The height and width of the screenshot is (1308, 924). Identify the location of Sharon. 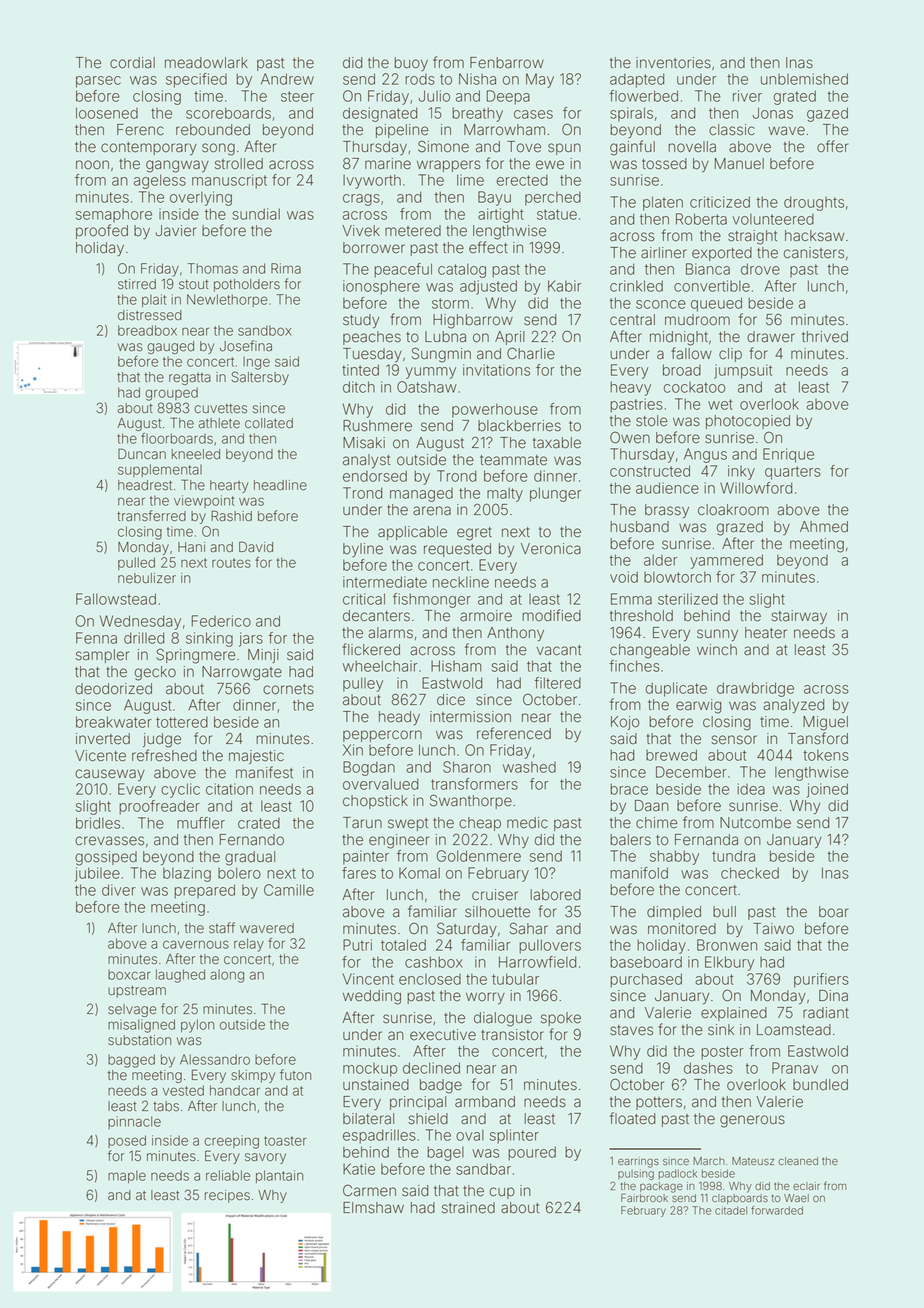
(467, 767).
